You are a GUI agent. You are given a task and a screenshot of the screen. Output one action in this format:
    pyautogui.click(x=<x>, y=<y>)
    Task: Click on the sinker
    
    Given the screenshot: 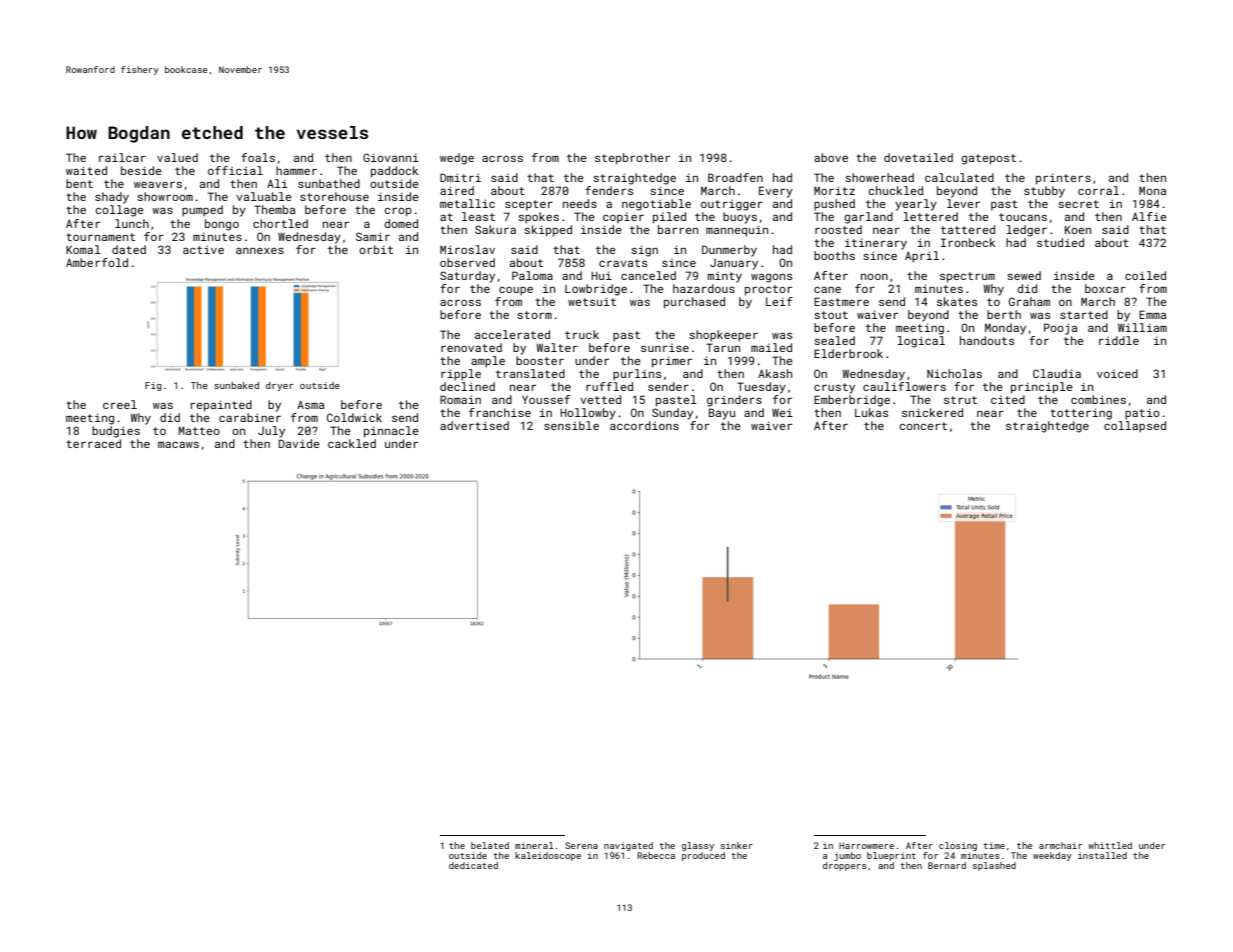 What is the action you would take?
    pyautogui.click(x=737, y=845)
